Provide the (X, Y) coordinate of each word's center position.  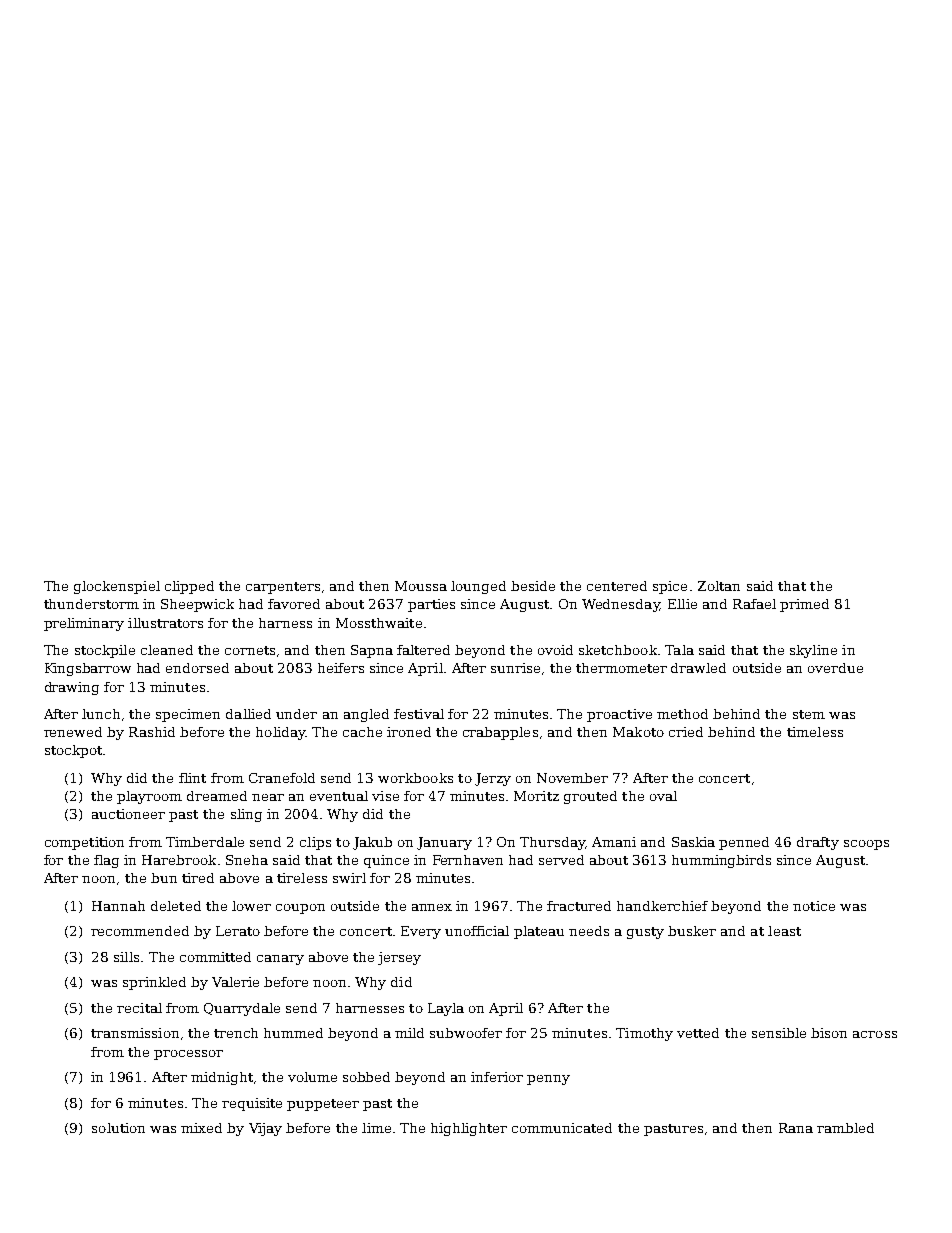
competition (84, 843)
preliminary (84, 624)
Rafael (754, 604)
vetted (698, 1033)
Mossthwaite (379, 623)
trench (236, 1033)
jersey (399, 958)
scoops (866, 845)
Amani (614, 842)
